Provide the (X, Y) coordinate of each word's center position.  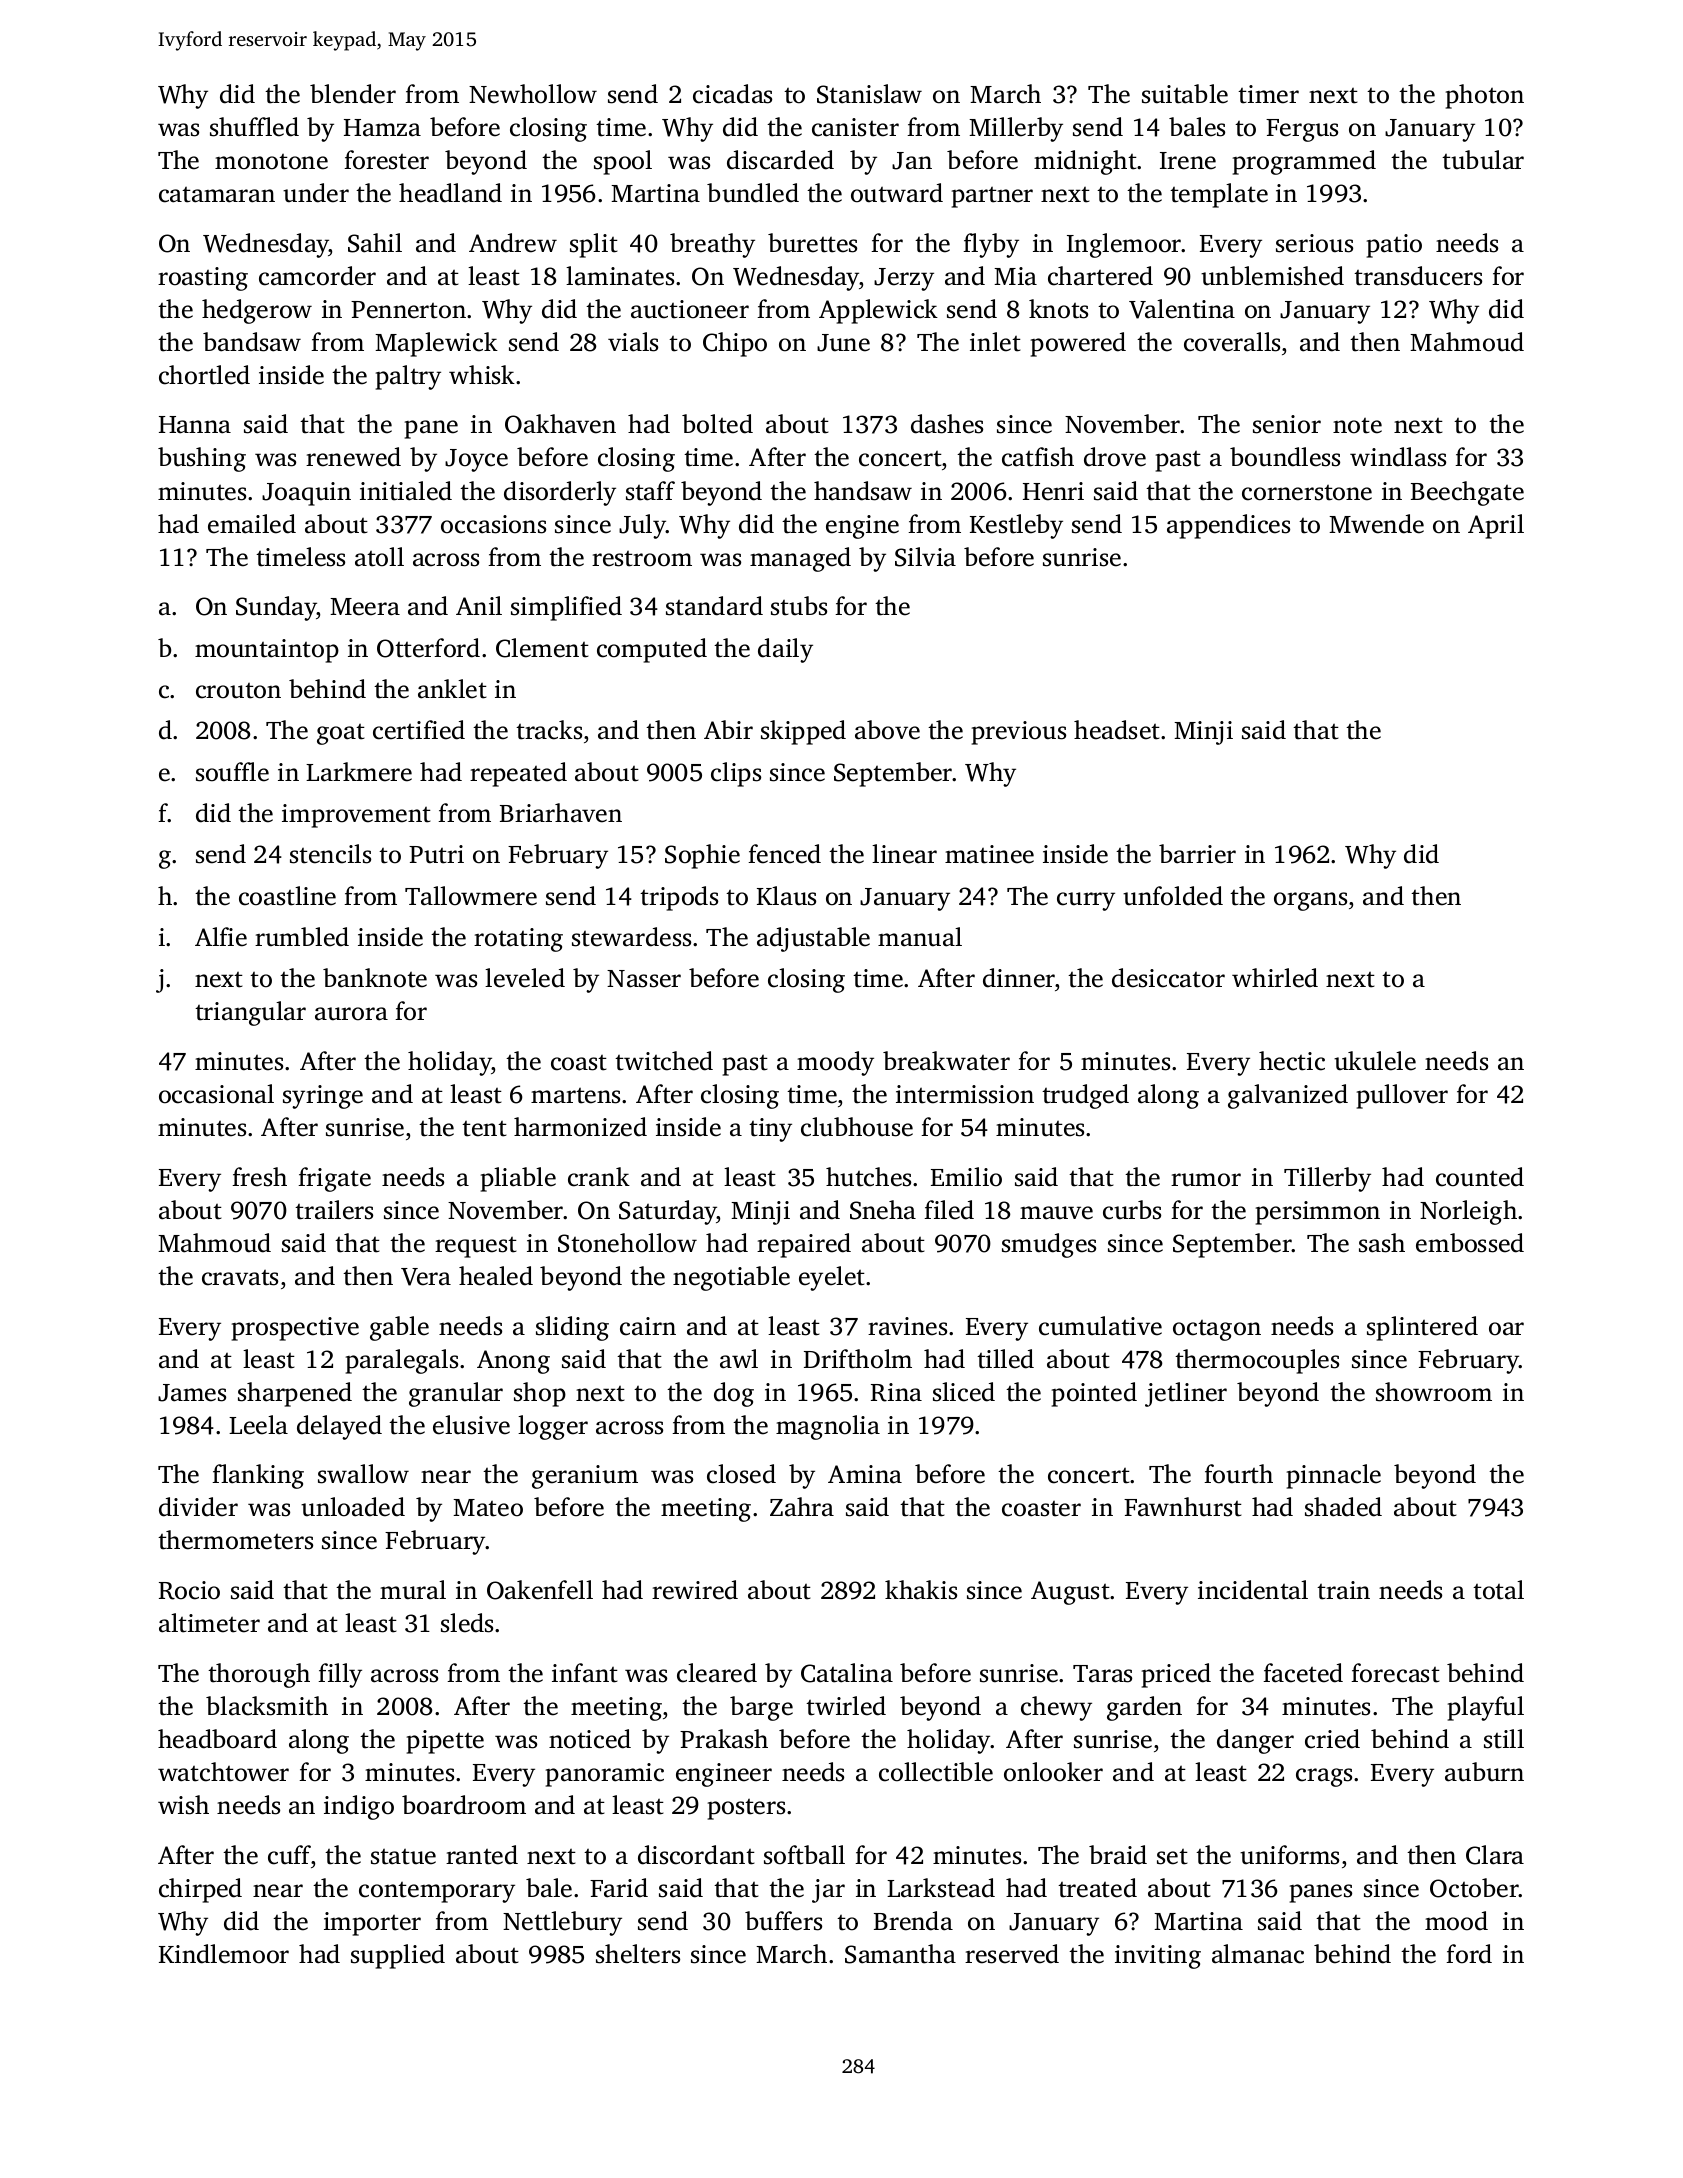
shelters (638, 1954)
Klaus (786, 896)
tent (484, 1129)
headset (1117, 730)
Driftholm (858, 1359)
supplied (398, 1956)
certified (419, 730)
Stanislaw (869, 94)
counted (1480, 1177)
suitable (1185, 94)
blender (353, 94)
